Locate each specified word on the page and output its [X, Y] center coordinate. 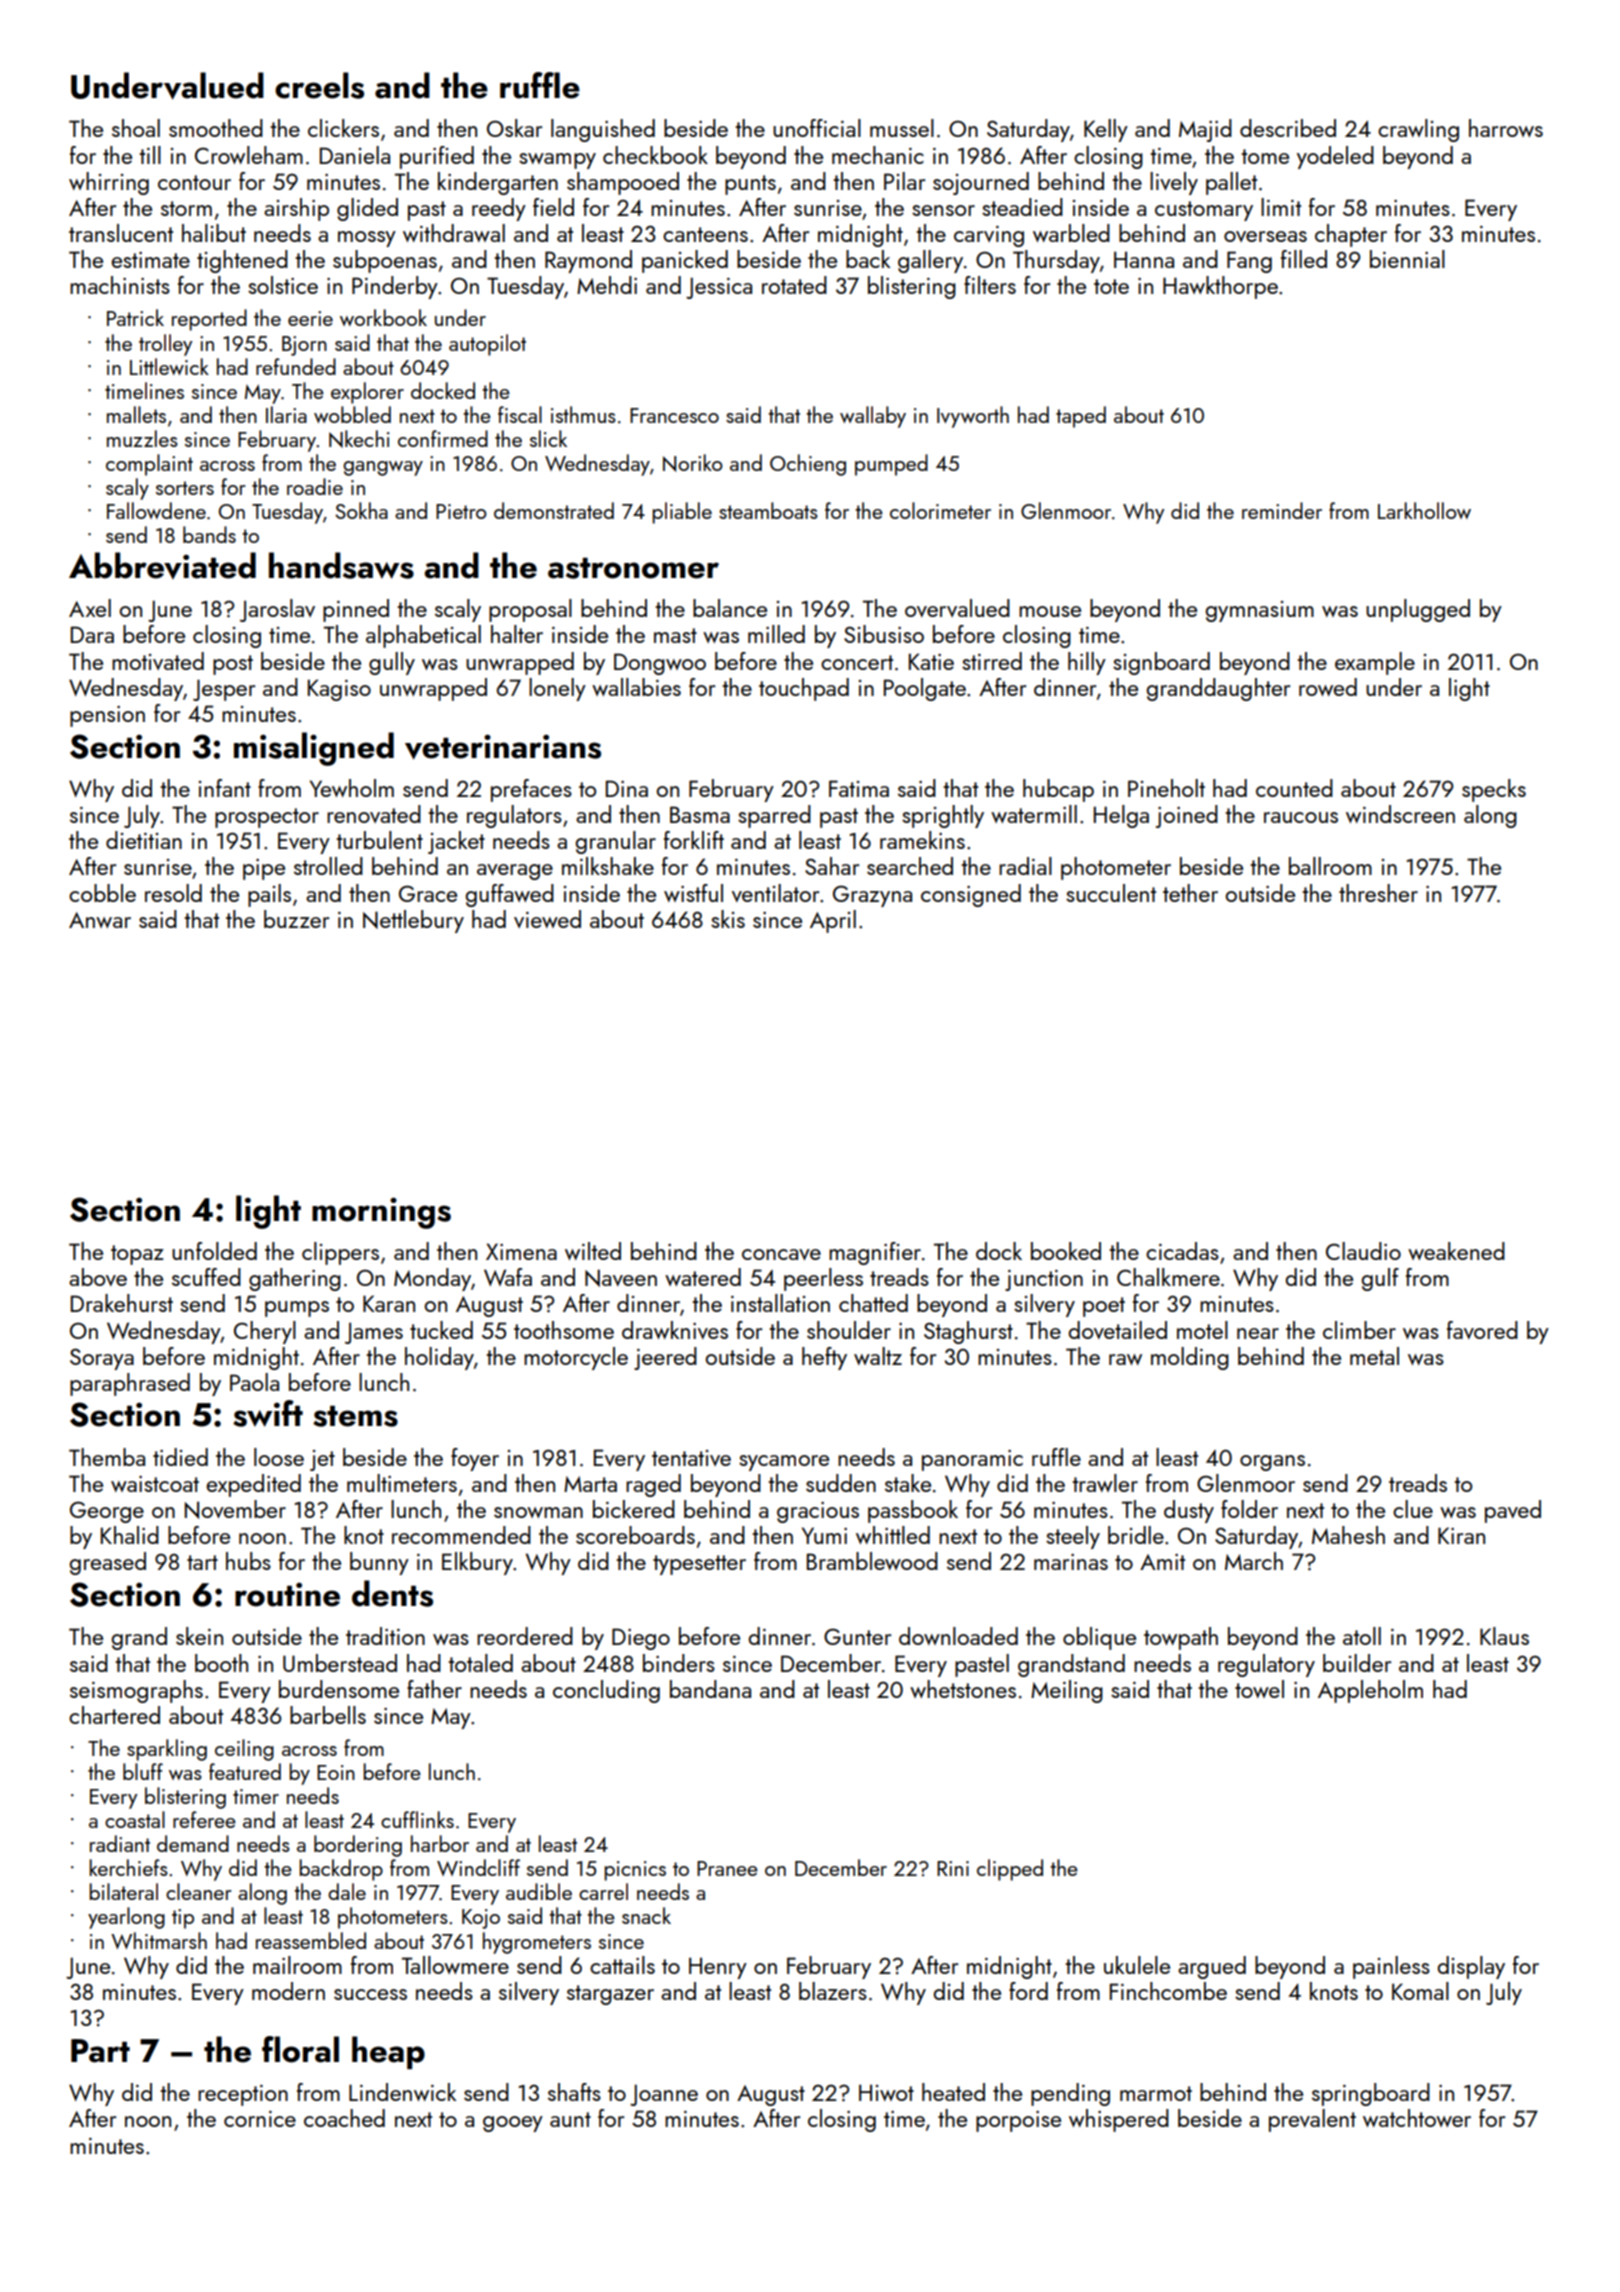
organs [1272, 1463]
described [1288, 128]
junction [1044, 1280]
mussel [902, 128]
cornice [260, 2119]
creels [319, 85]
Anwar [100, 920]
